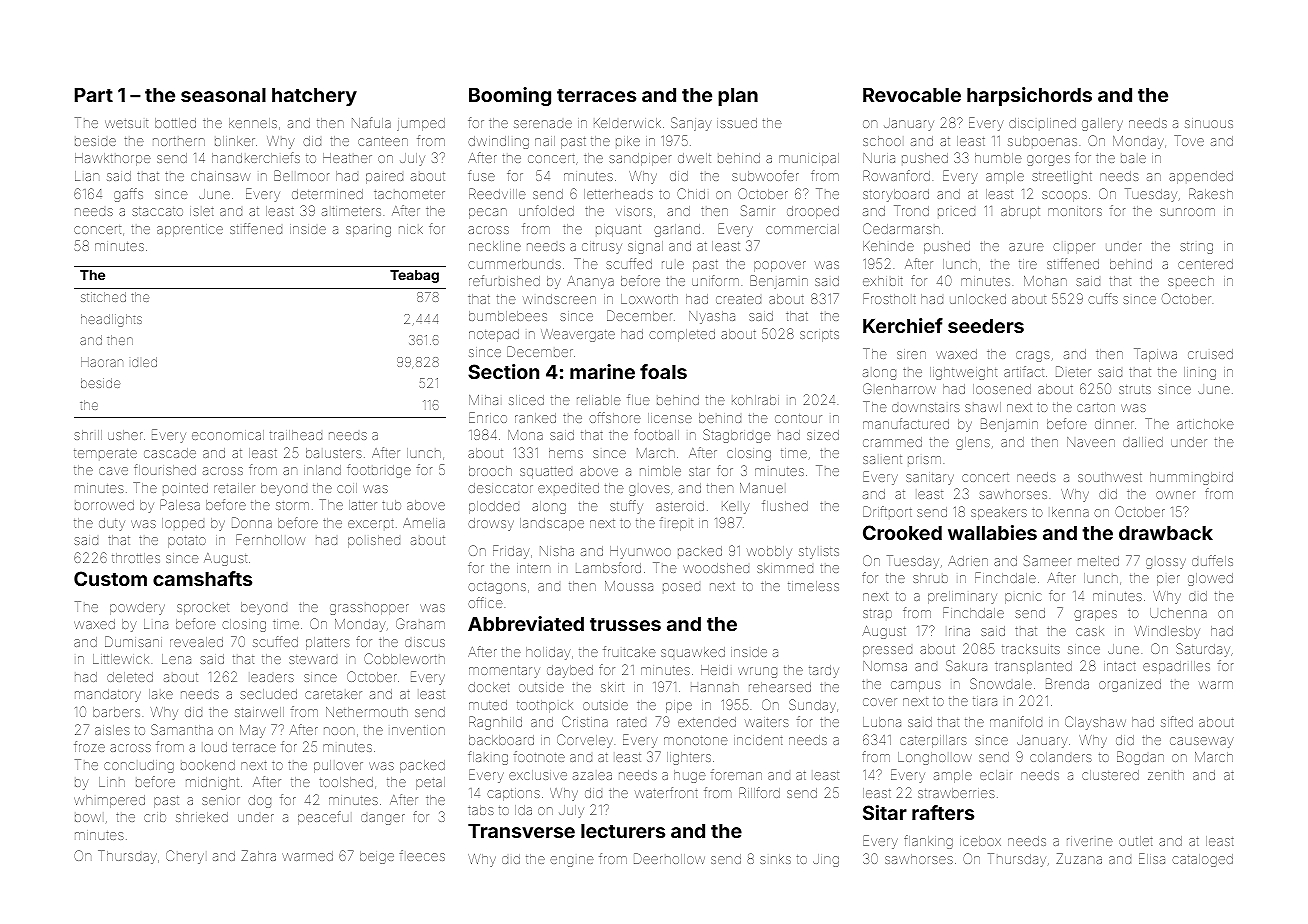 This page has width=1308, height=924. I want to click on Sameer, so click(1047, 560).
